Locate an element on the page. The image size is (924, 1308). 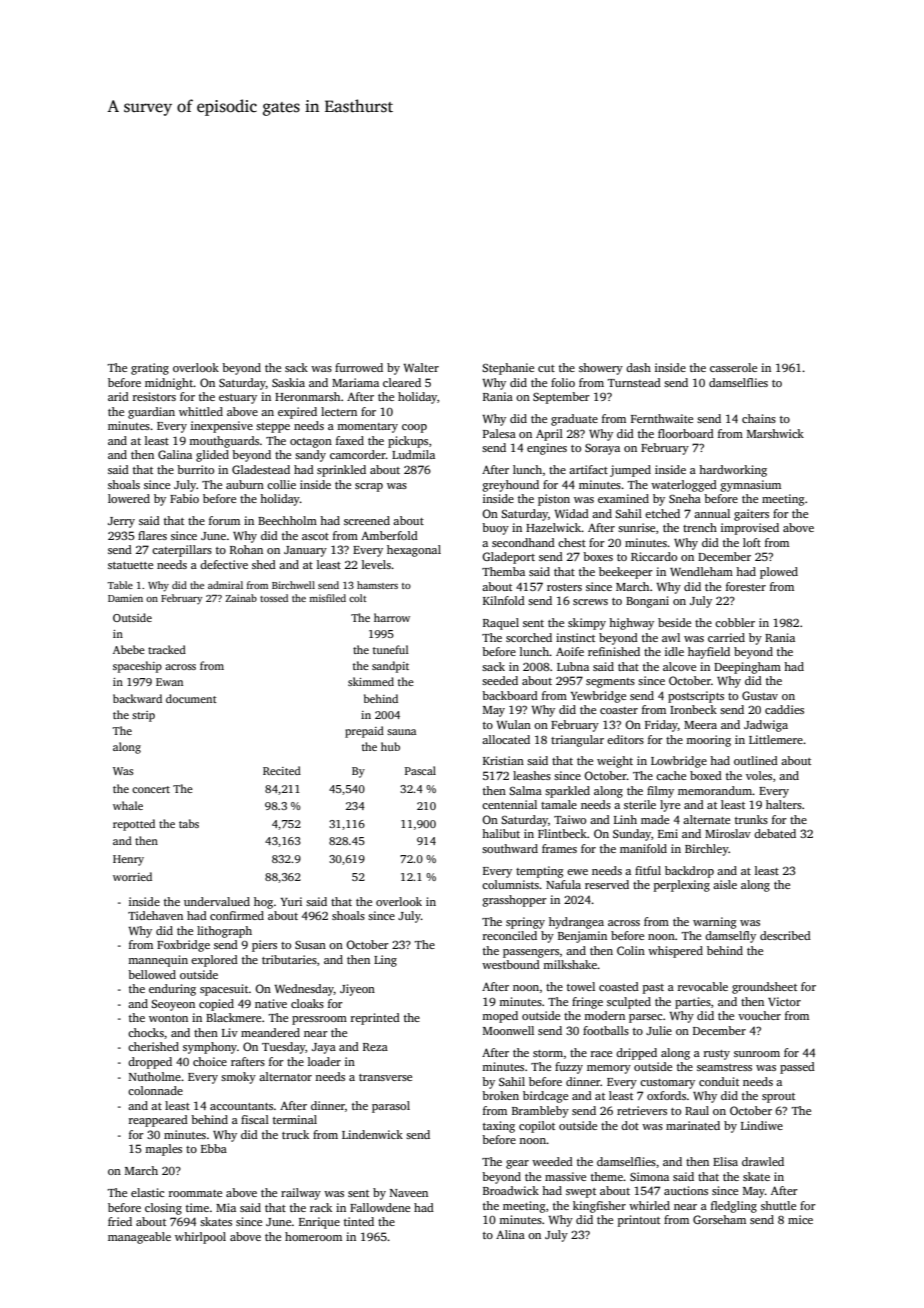
Deepingham is located at coordinates (747, 668).
